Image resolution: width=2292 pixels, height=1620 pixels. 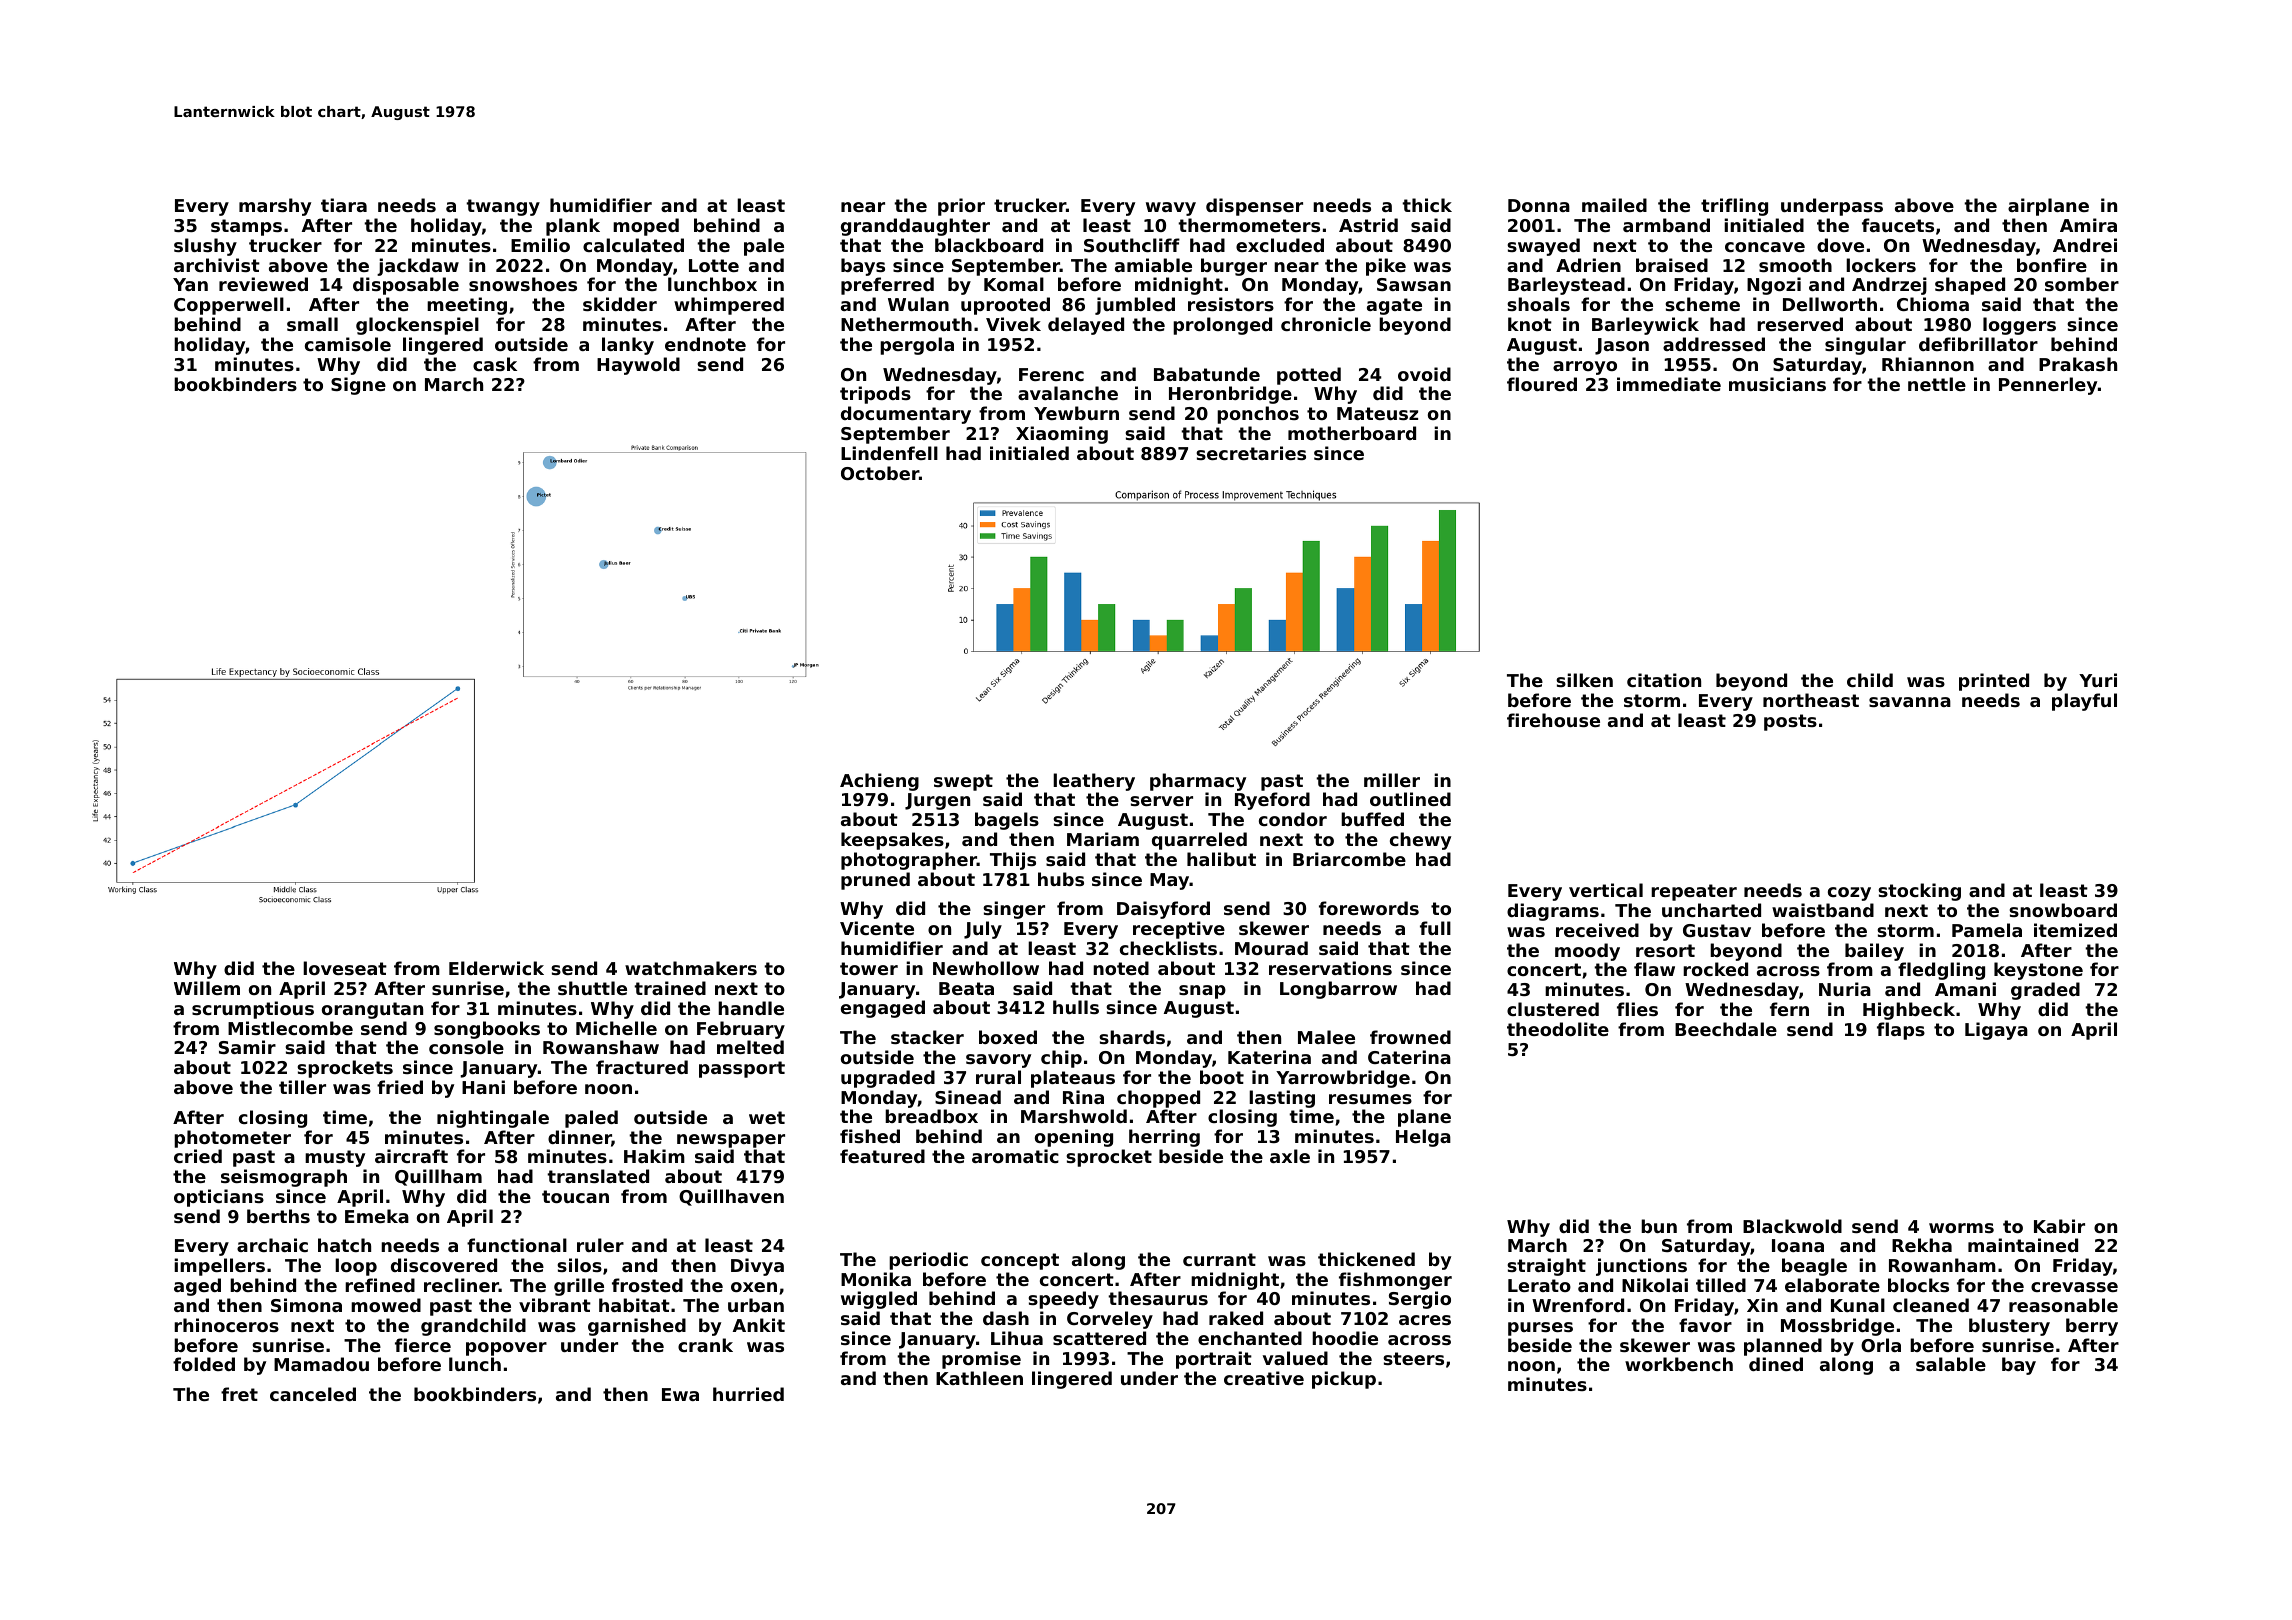 I want to click on pruned, so click(x=875, y=881).
